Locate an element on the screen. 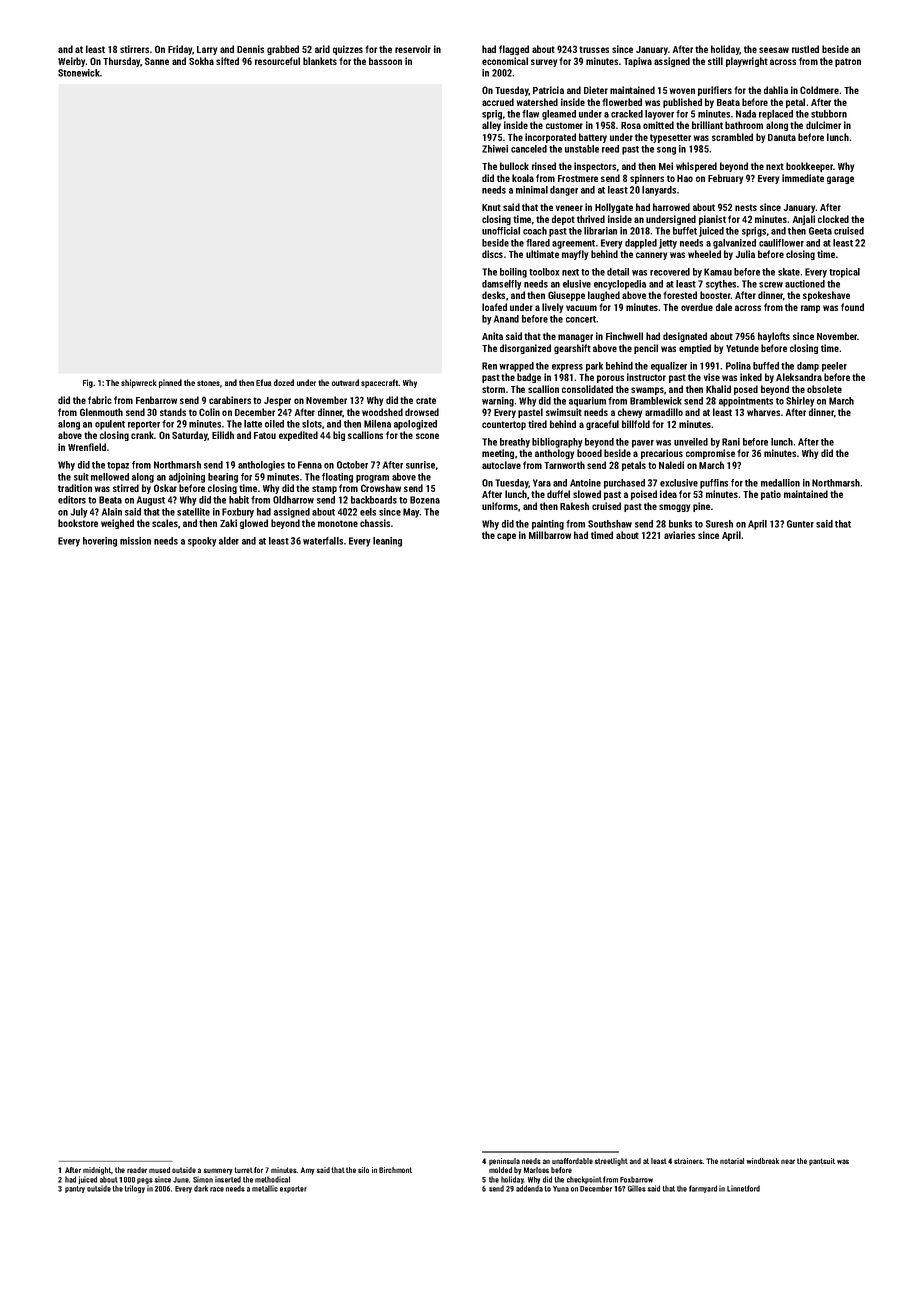 This screenshot has width=924, height=1308. near is located at coordinates (788, 1161).
